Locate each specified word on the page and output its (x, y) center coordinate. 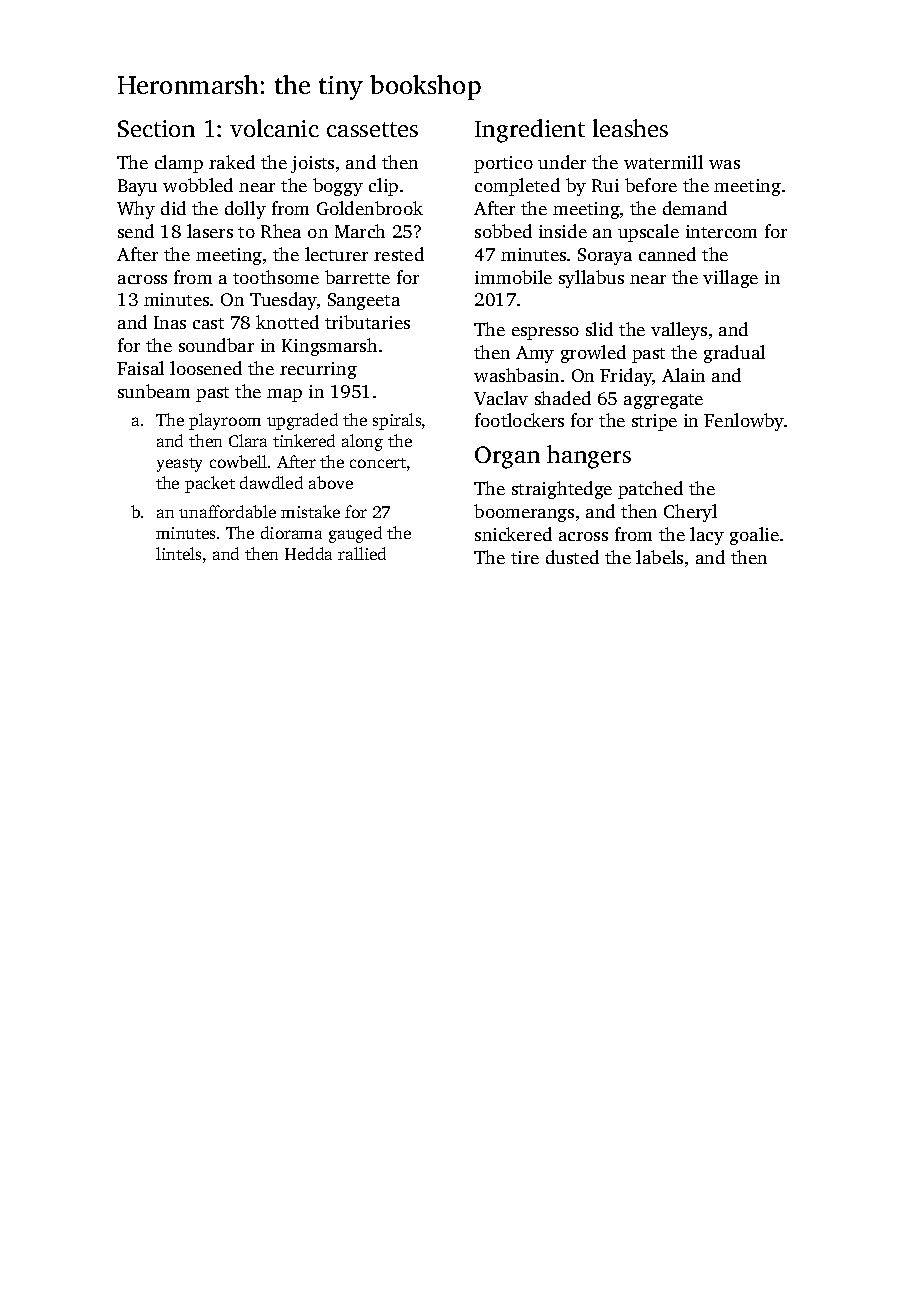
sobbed (503, 231)
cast (208, 323)
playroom (225, 421)
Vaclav (501, 398)
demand (695, 208)
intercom (721, 231)
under (562, 162)
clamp (179, 164)
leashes (630, 128)
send (136, 231)
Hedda (308, 553)
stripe (654, 422)
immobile (513, 277)
